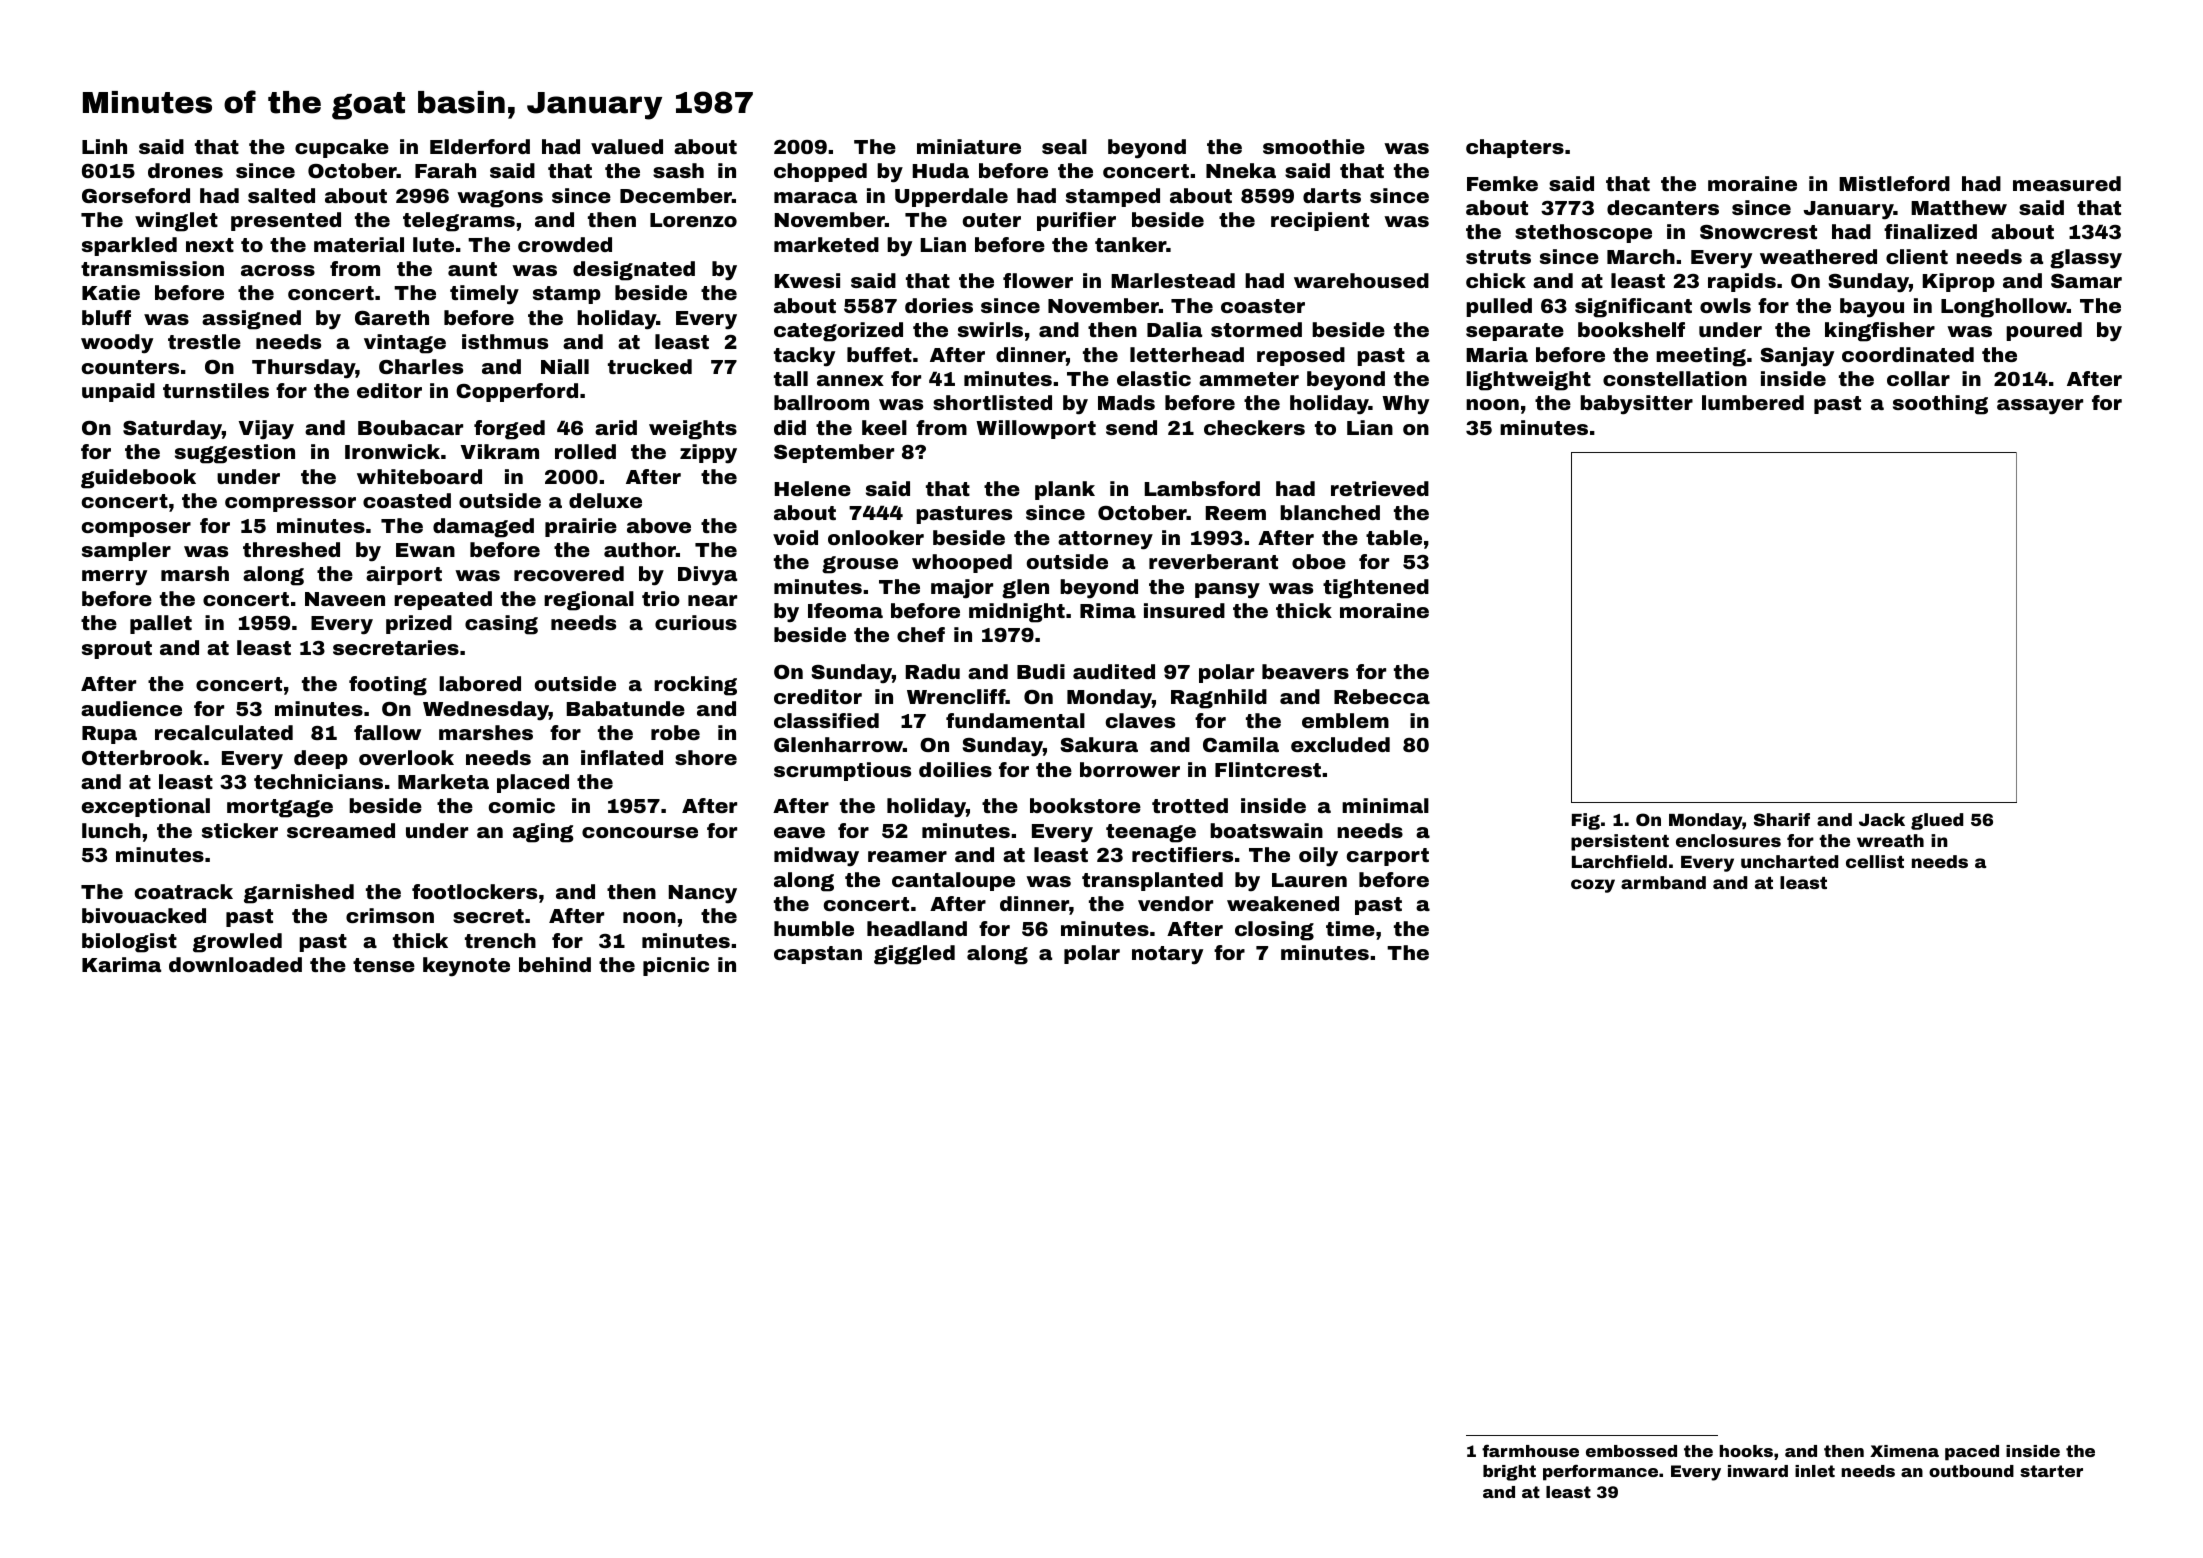  What do you see at coordinates (342, 148) in the screenshot?
I see `cupcake` at bounding box center [342, 148].
